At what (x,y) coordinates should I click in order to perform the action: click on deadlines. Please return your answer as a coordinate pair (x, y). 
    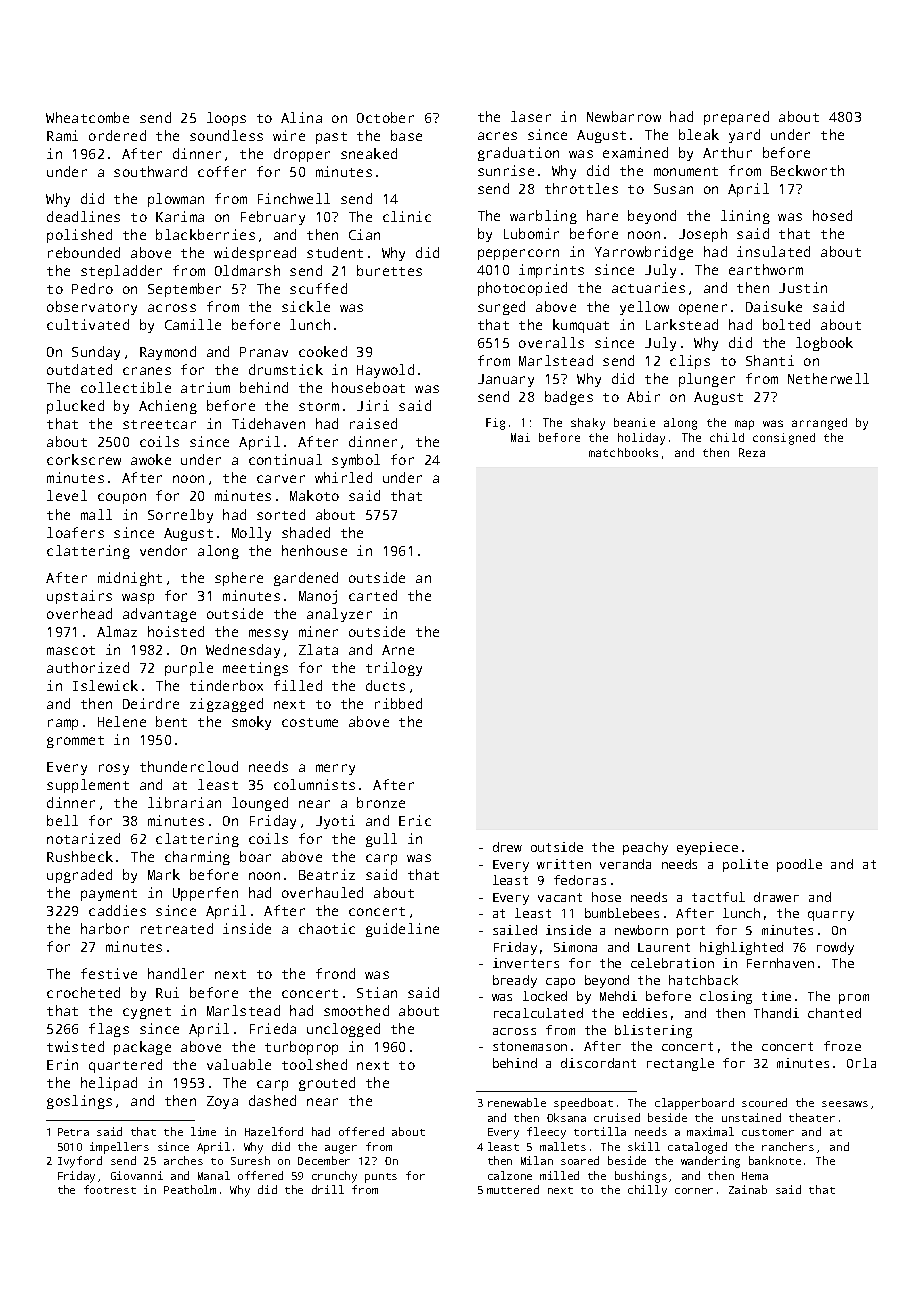
    Looking at the image, I should click on (83, 216).
